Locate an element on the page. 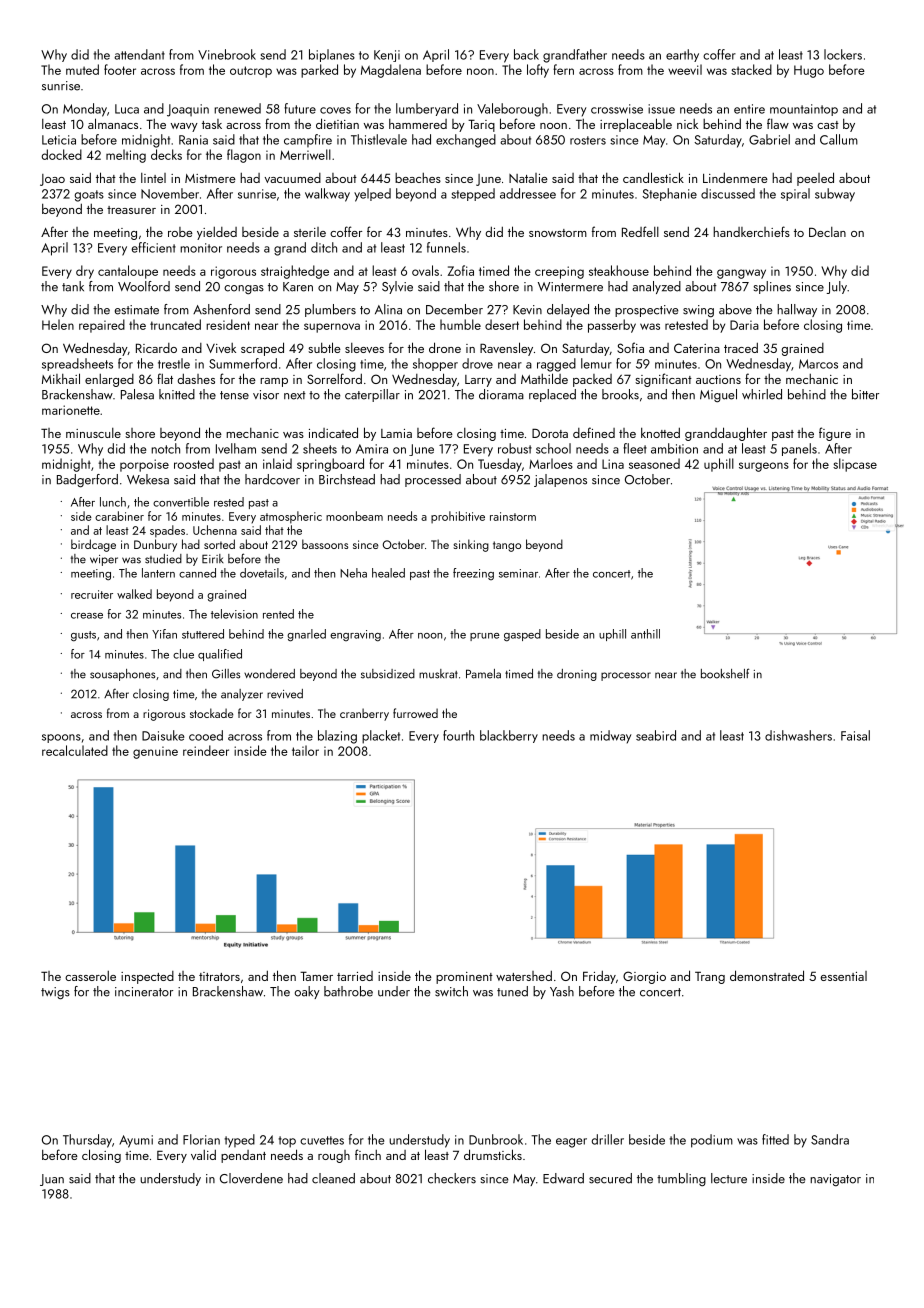 This image has height=1308, width=924. placket is located at coordinates (381, 737).
